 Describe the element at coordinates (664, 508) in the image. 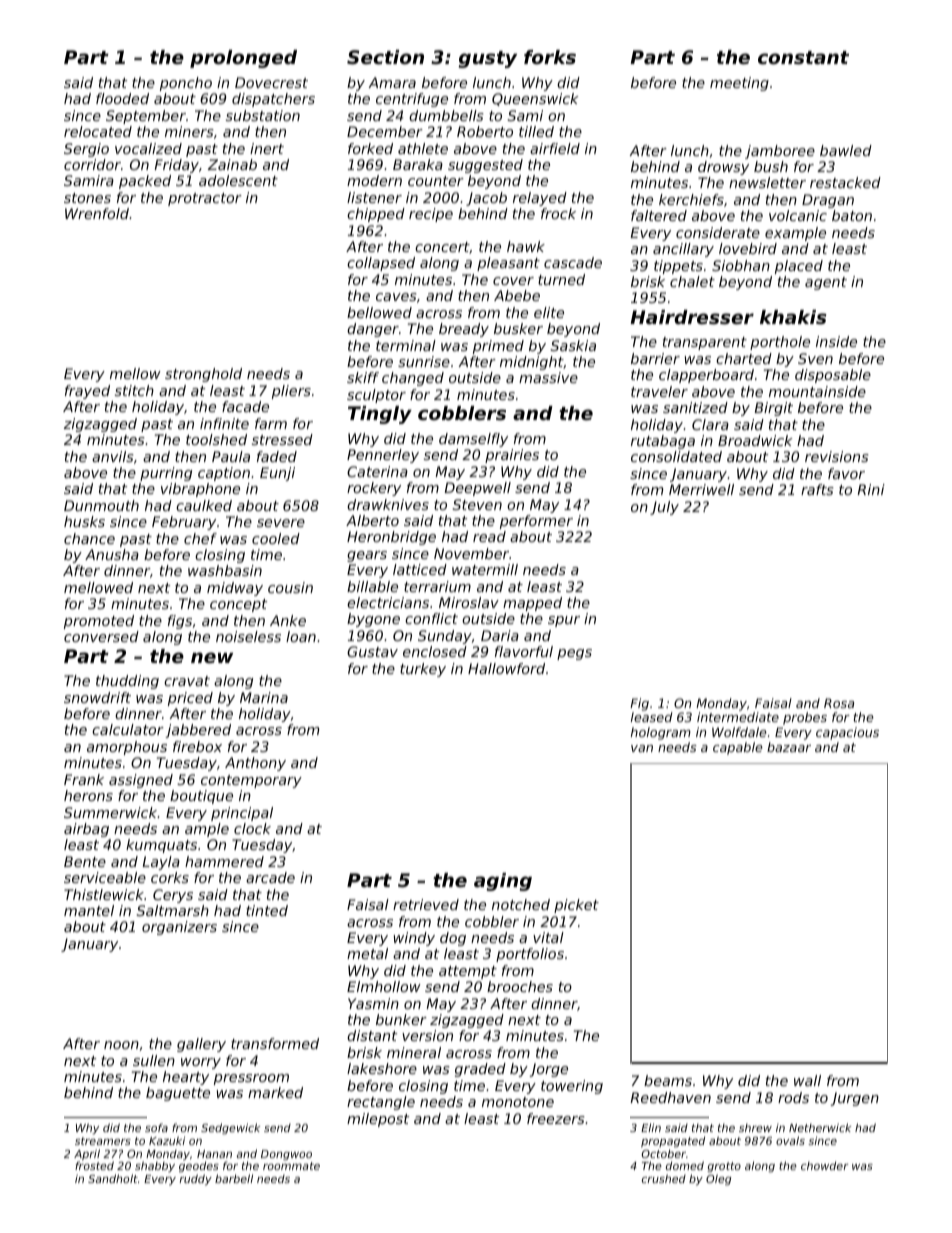

I see `July` at that location.
